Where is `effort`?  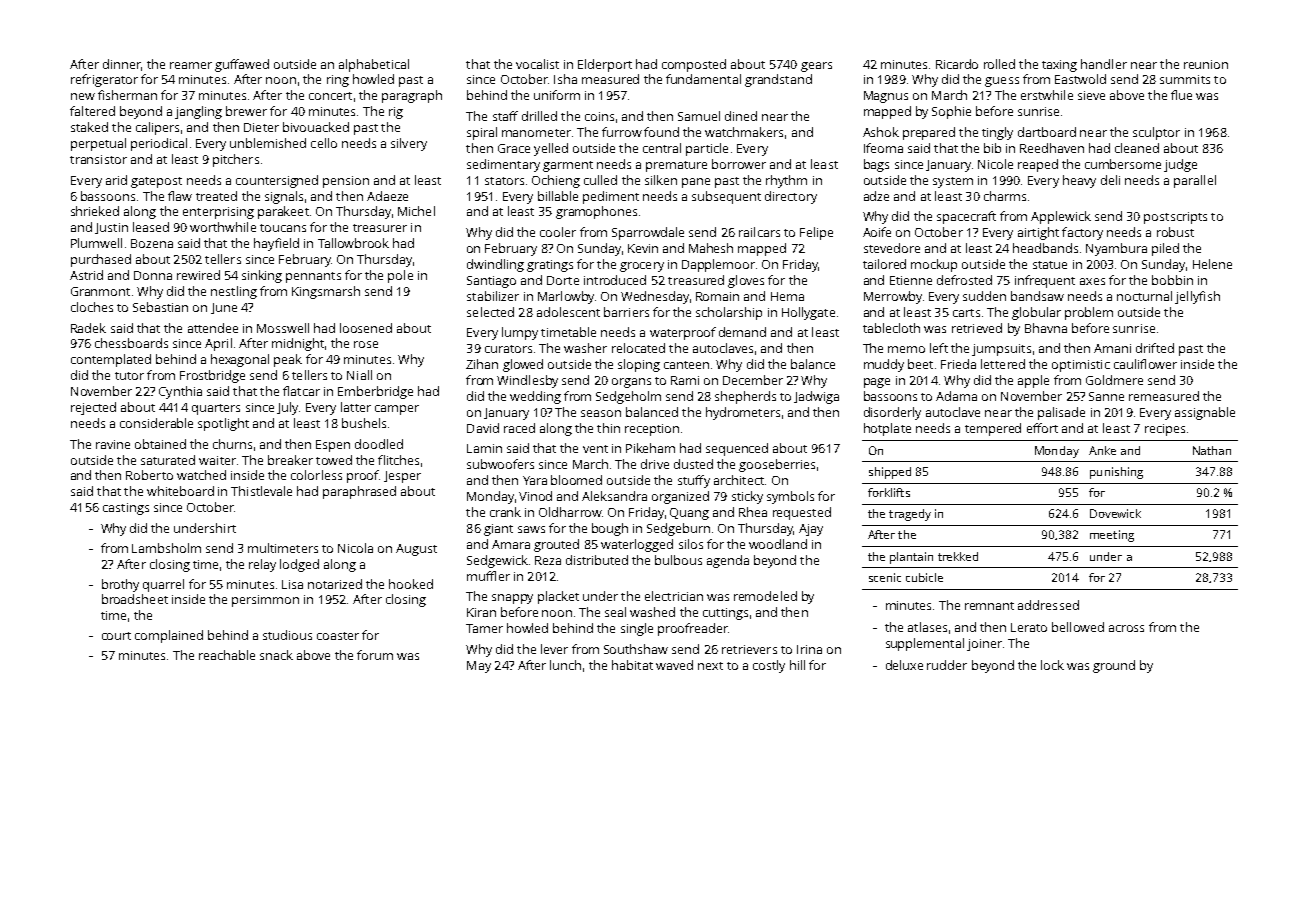
effort is located at coordinates (1042, 428).
